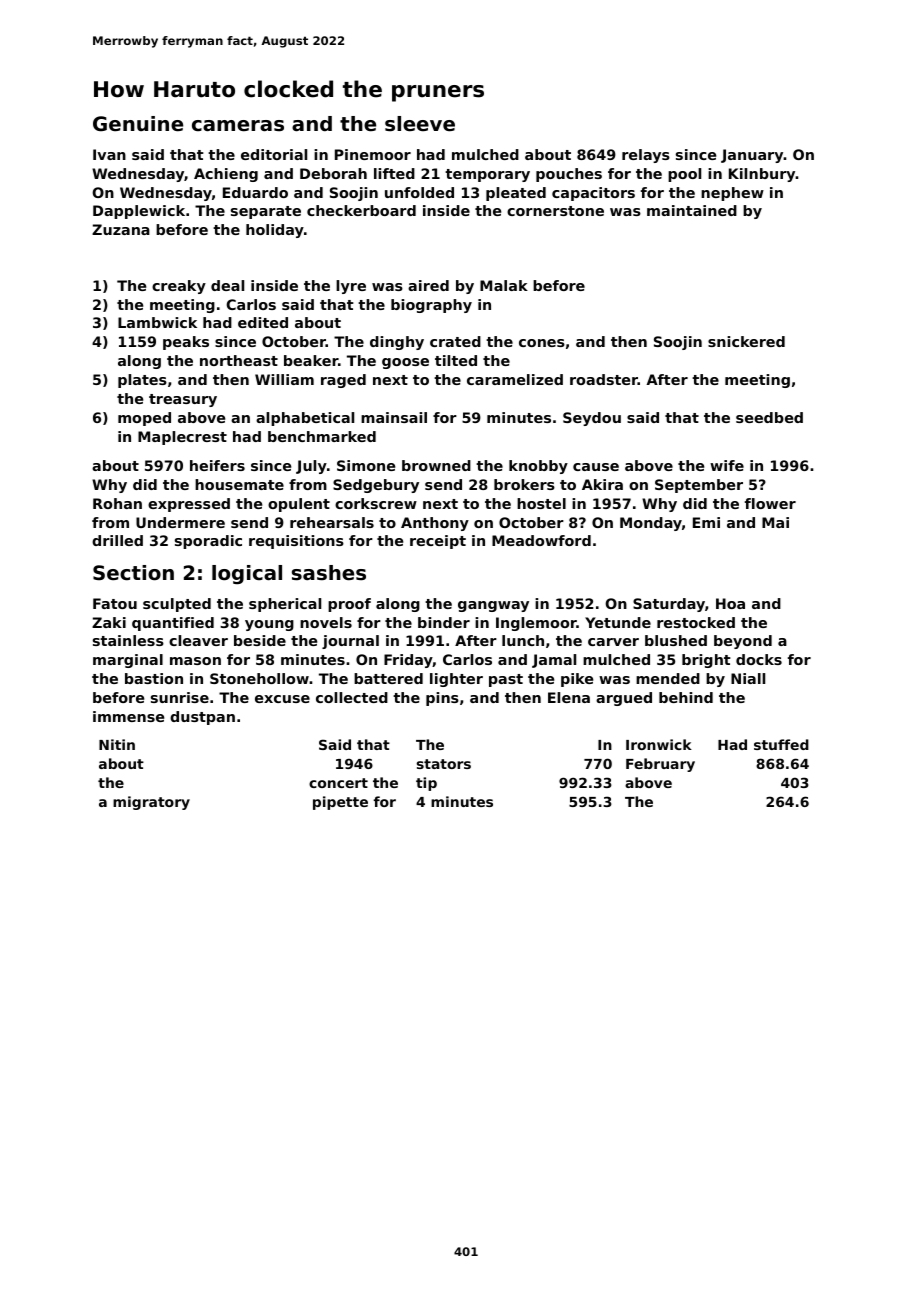 The width and height of the screenshot is (908, 1316). I want to click on Dapplewick, so click(139, 212).
